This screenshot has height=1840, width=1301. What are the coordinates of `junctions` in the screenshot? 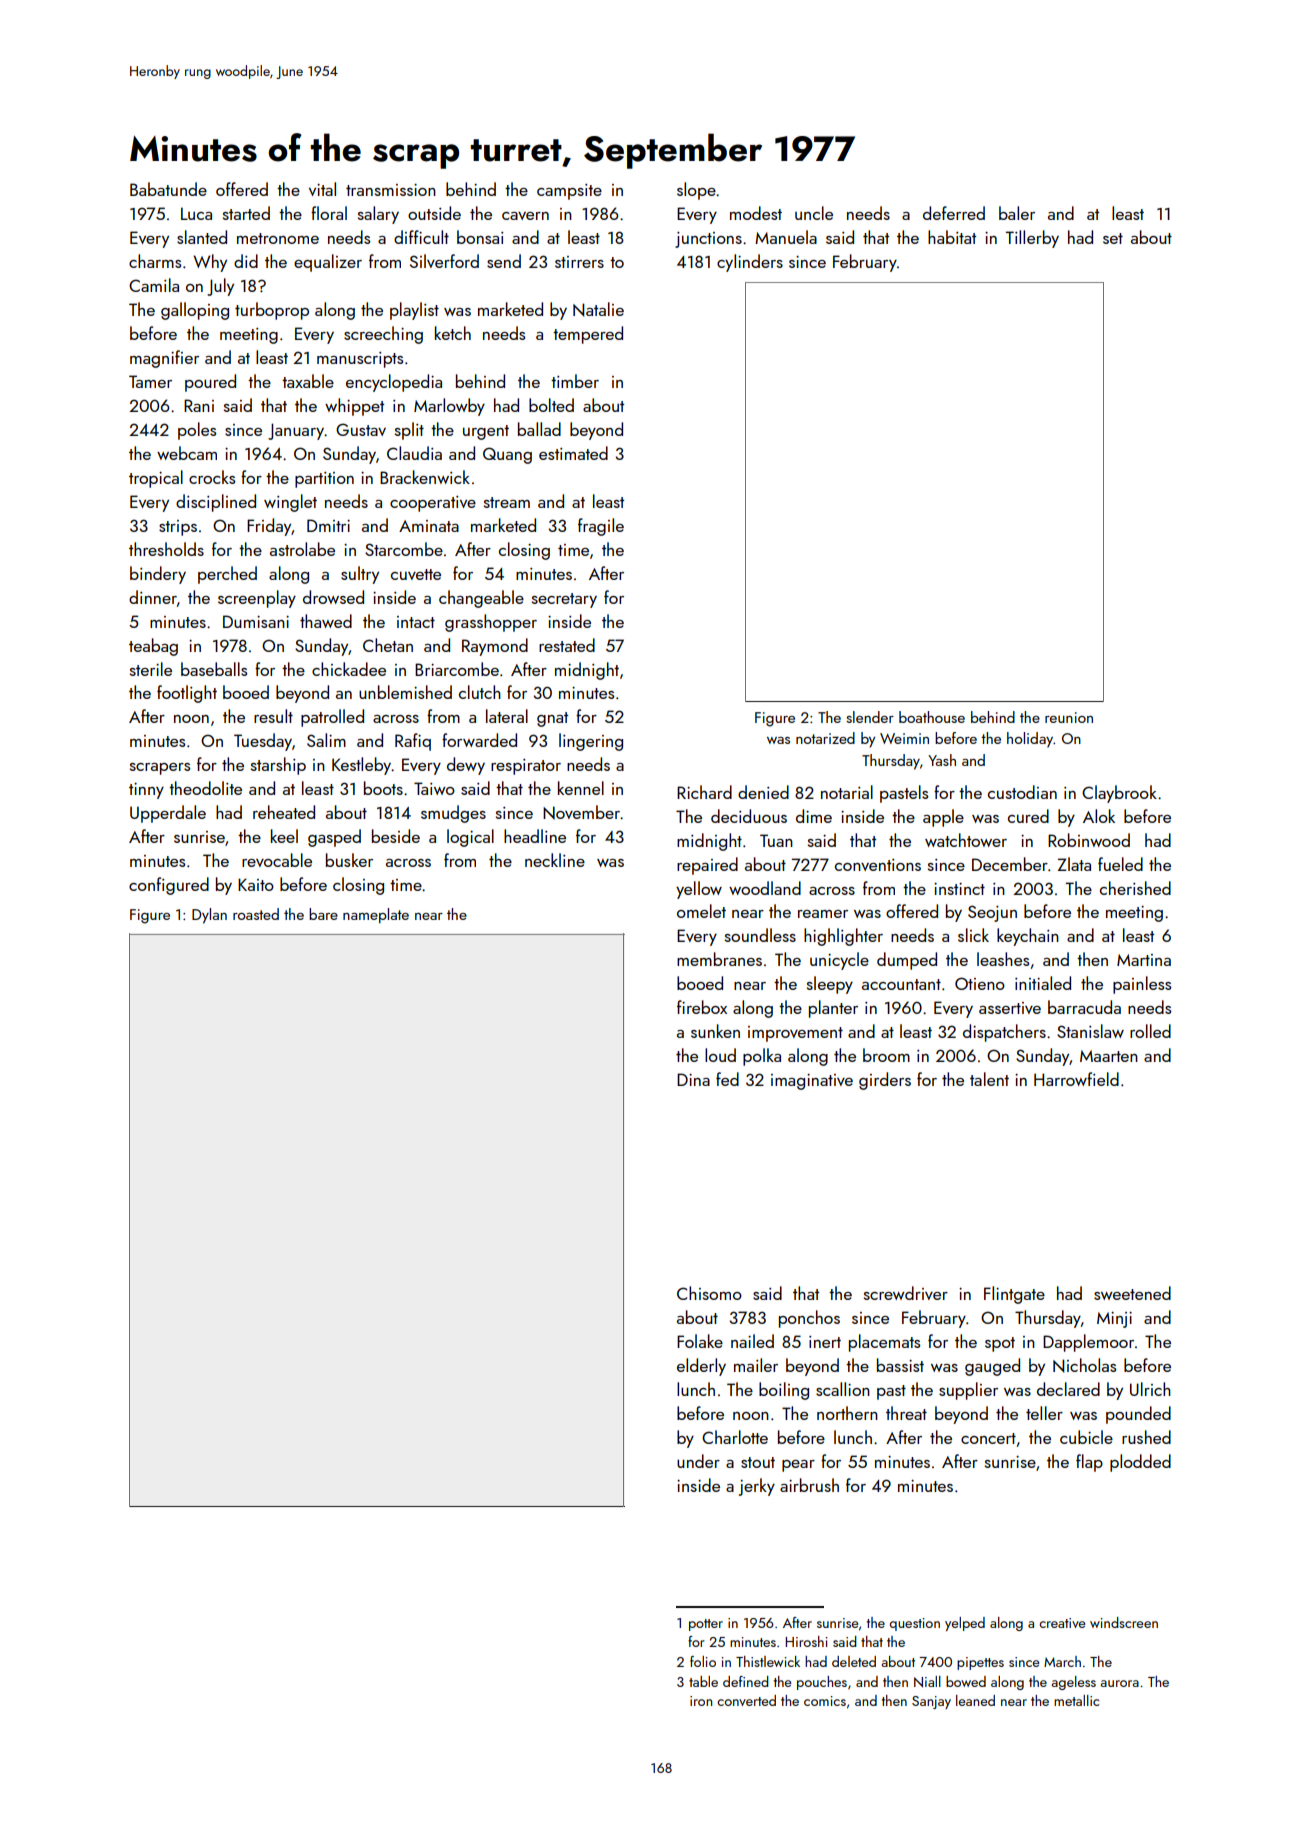 It's located at (708, 240).
